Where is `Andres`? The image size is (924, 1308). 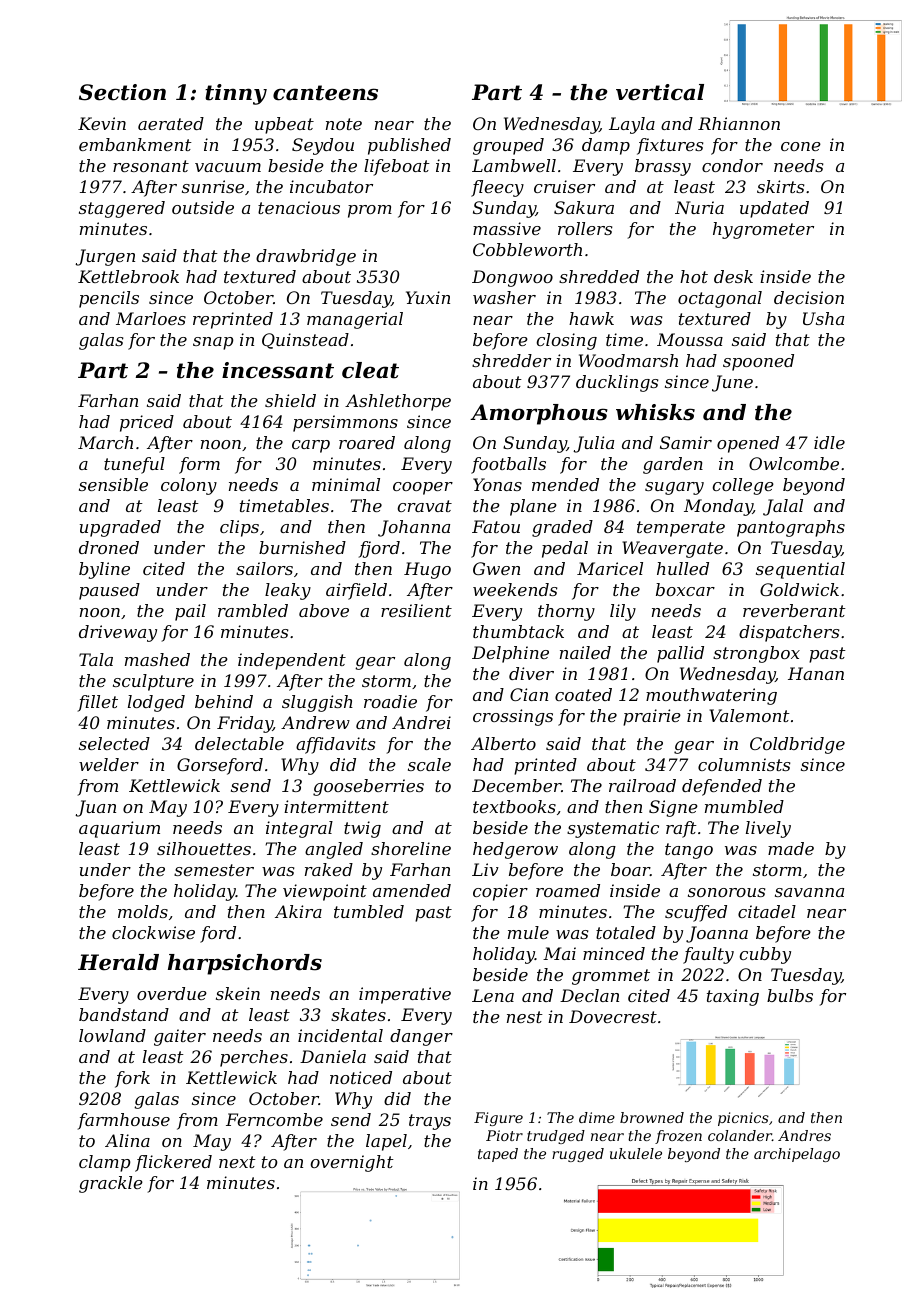
Andres is located at coordinates (804, 1135).
